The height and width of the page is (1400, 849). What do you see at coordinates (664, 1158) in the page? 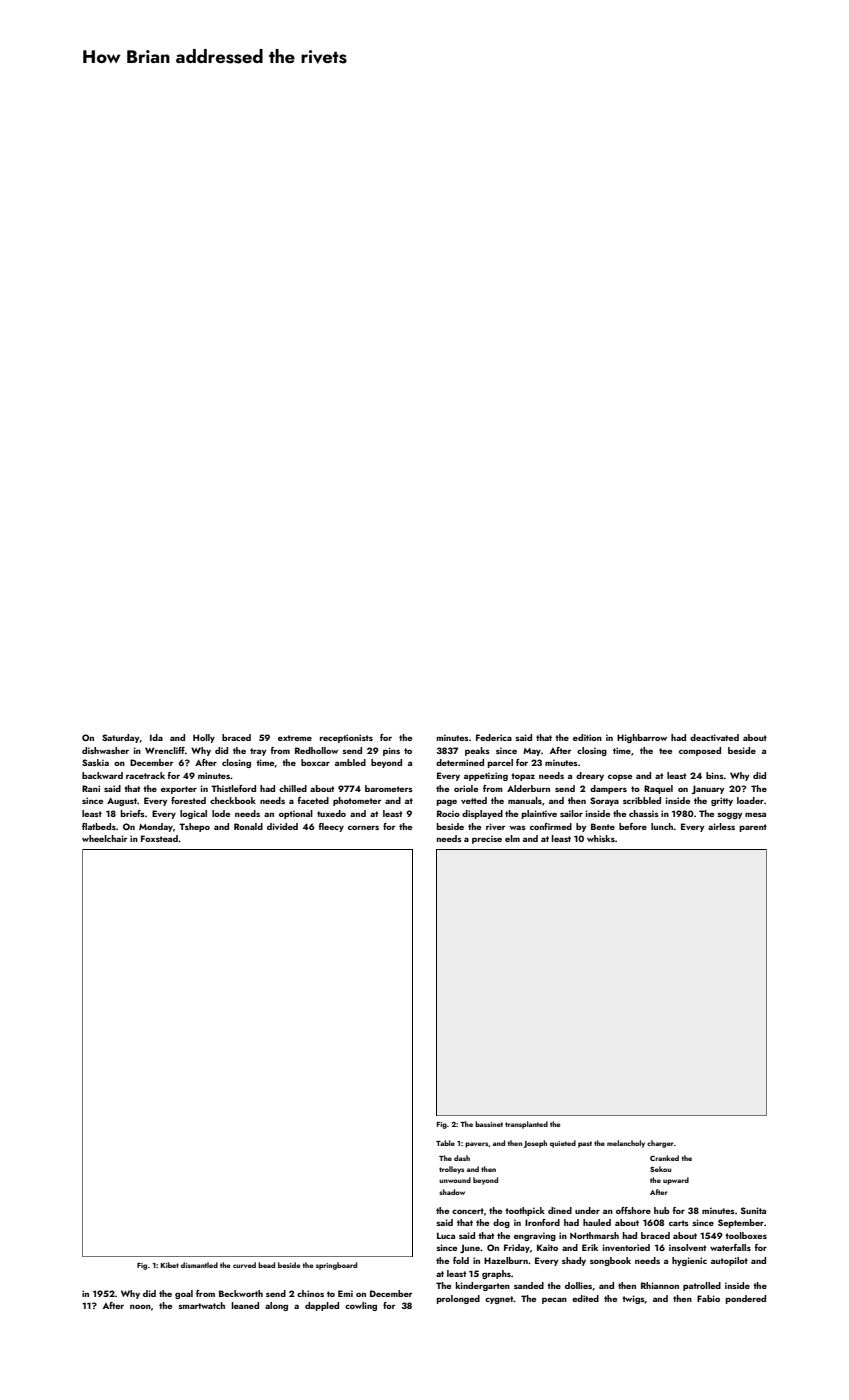
I see `Cranked` at bounding box center [664, 1158].
